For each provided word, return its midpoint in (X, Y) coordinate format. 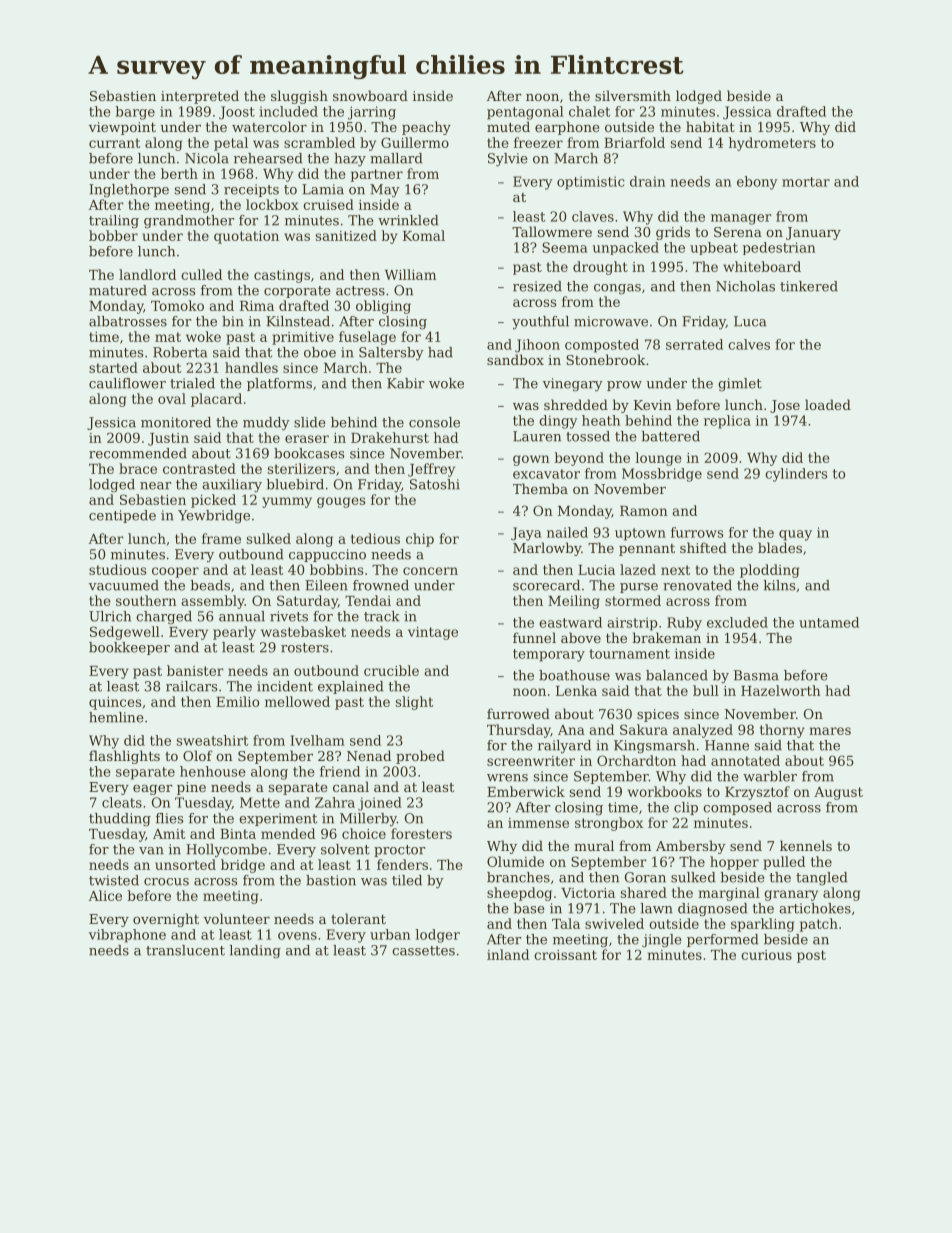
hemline (116, 717)
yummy (287, 502)
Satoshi (435, 484)
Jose (785, 406)
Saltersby (391, 354)
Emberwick (526, 791)
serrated (694, 344)
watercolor (269, 126)
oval (172, 398)
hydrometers (772, 144)
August (838, 793)
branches (518, 877)
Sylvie (508, 160)
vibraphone (127, 936)
